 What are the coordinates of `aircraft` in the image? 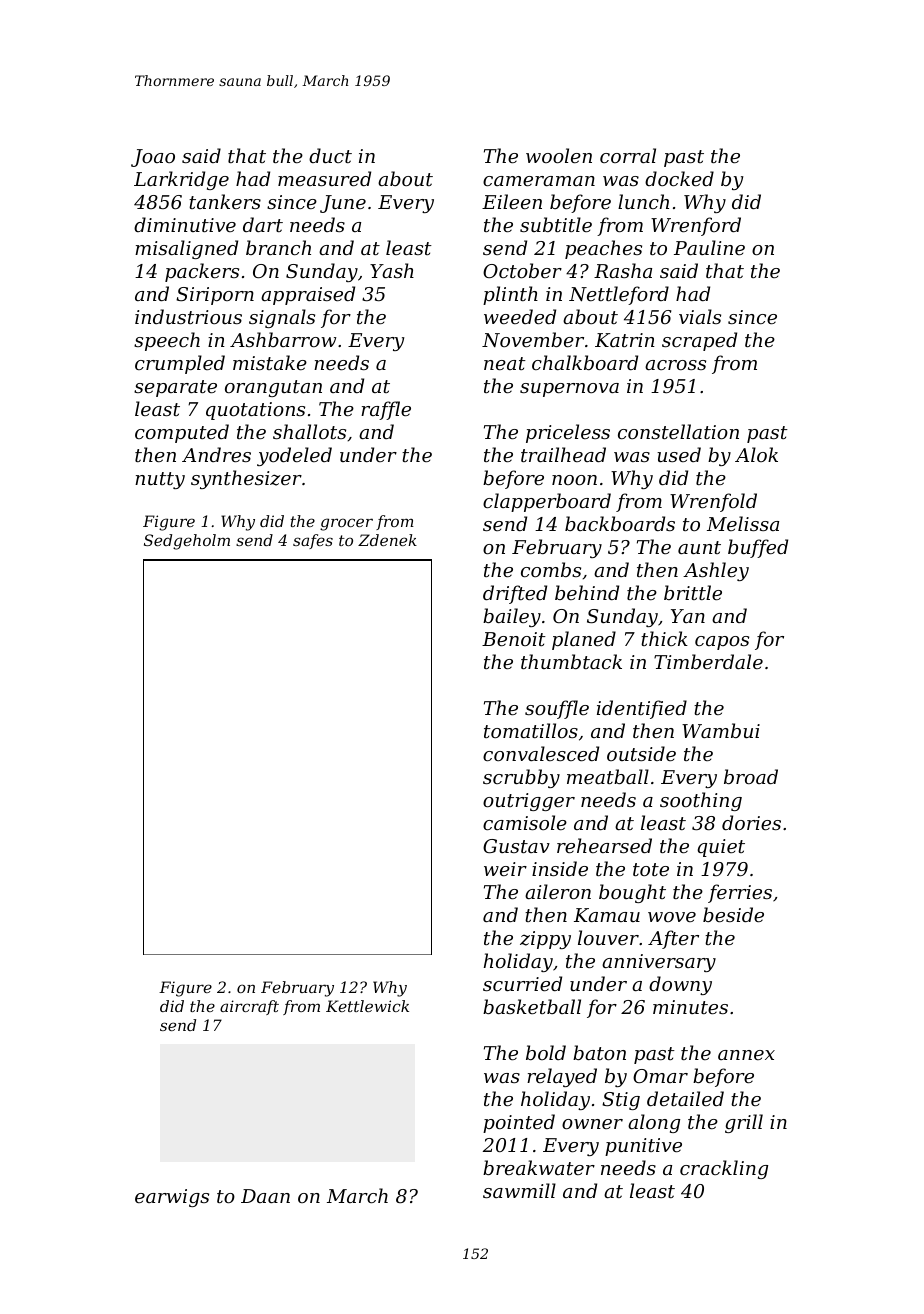 It's located at (249, 1007).
